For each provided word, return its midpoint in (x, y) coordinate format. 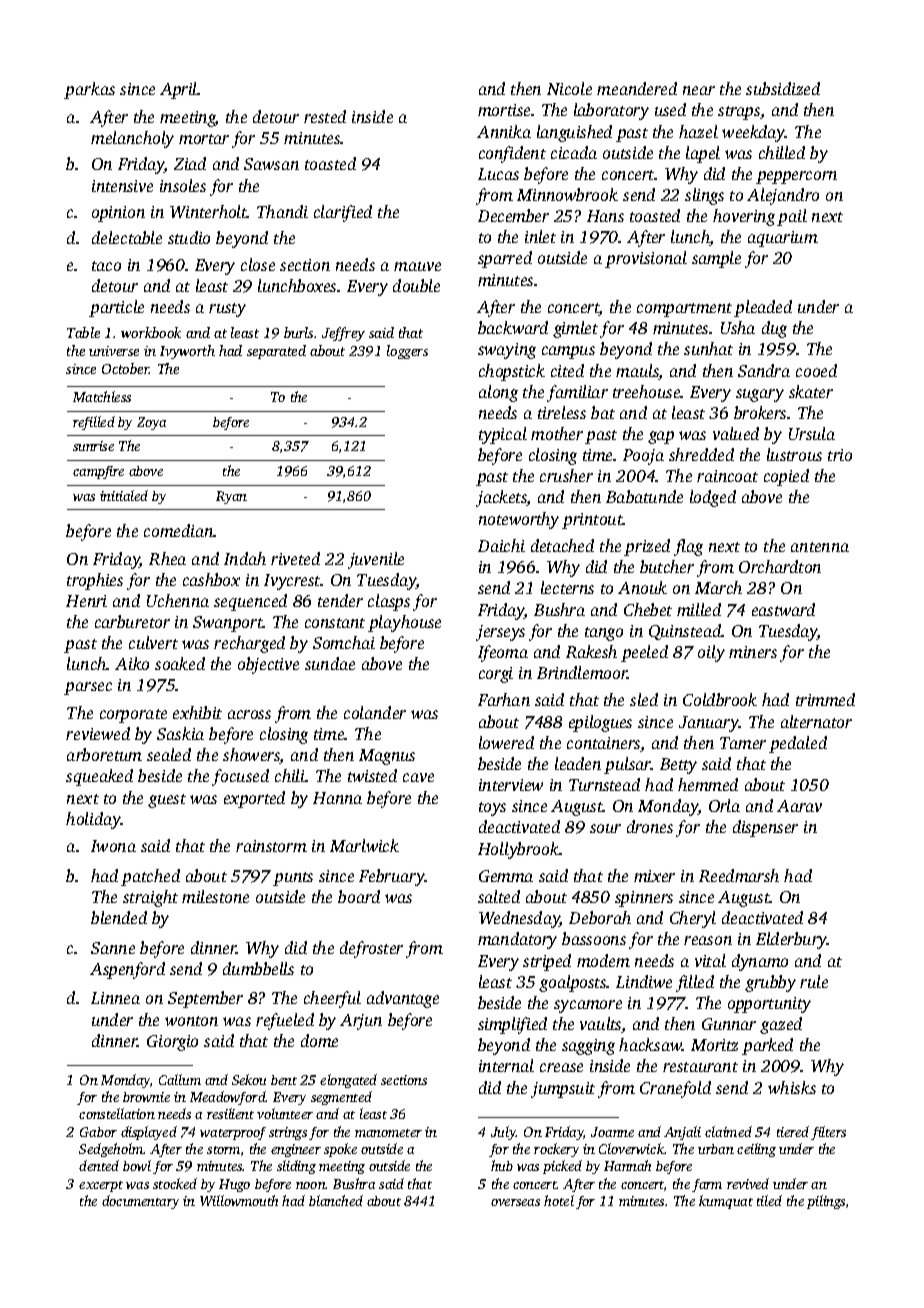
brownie (146, 1097)
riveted (295, 558)
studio (189, 237)
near (699, 90)
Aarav (799, 806)
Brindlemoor (582, 672)
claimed (728, 1131)
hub (502, 1165)
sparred (505, 259)
